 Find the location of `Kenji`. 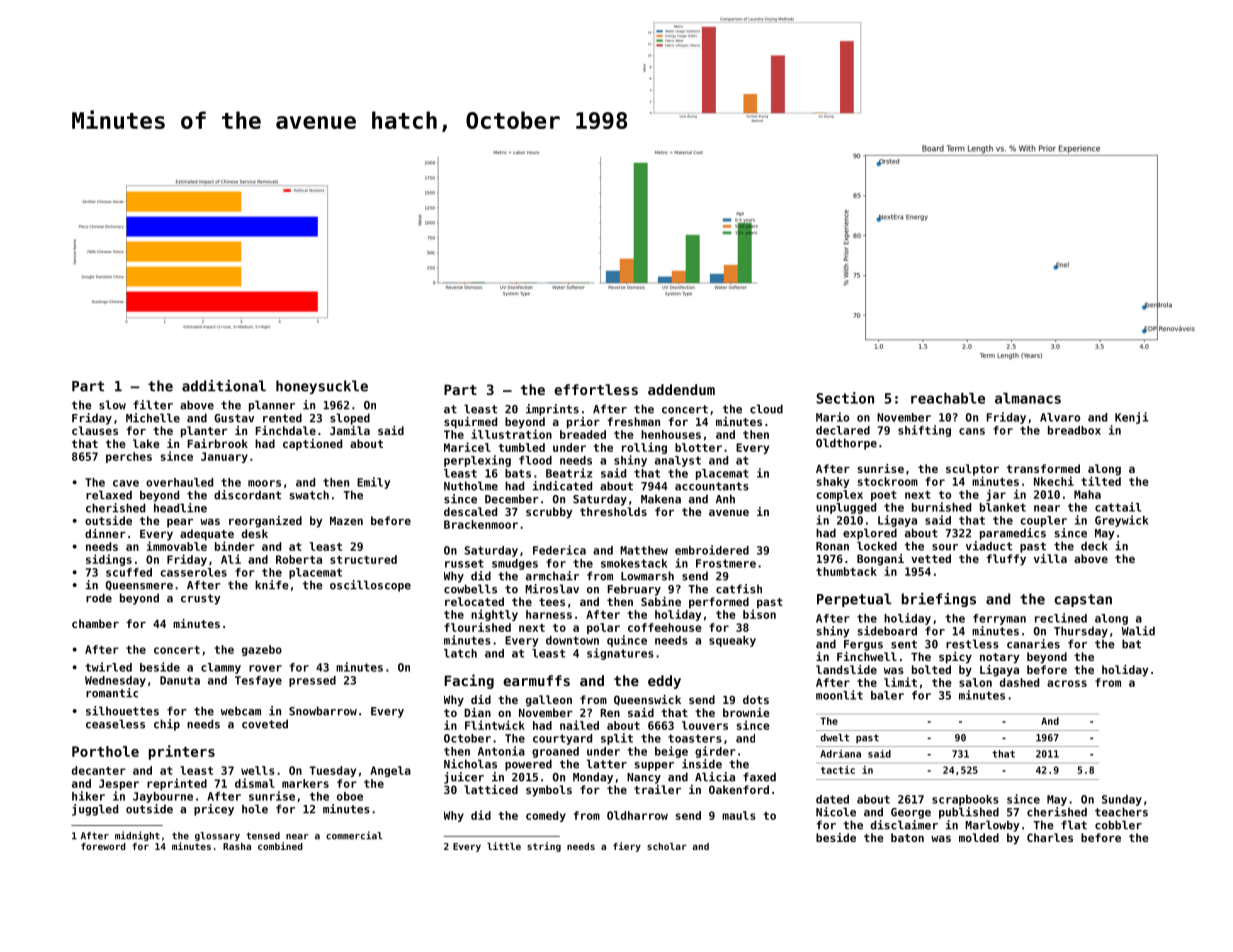

Kenji is located at coordinates (1132, 418).
